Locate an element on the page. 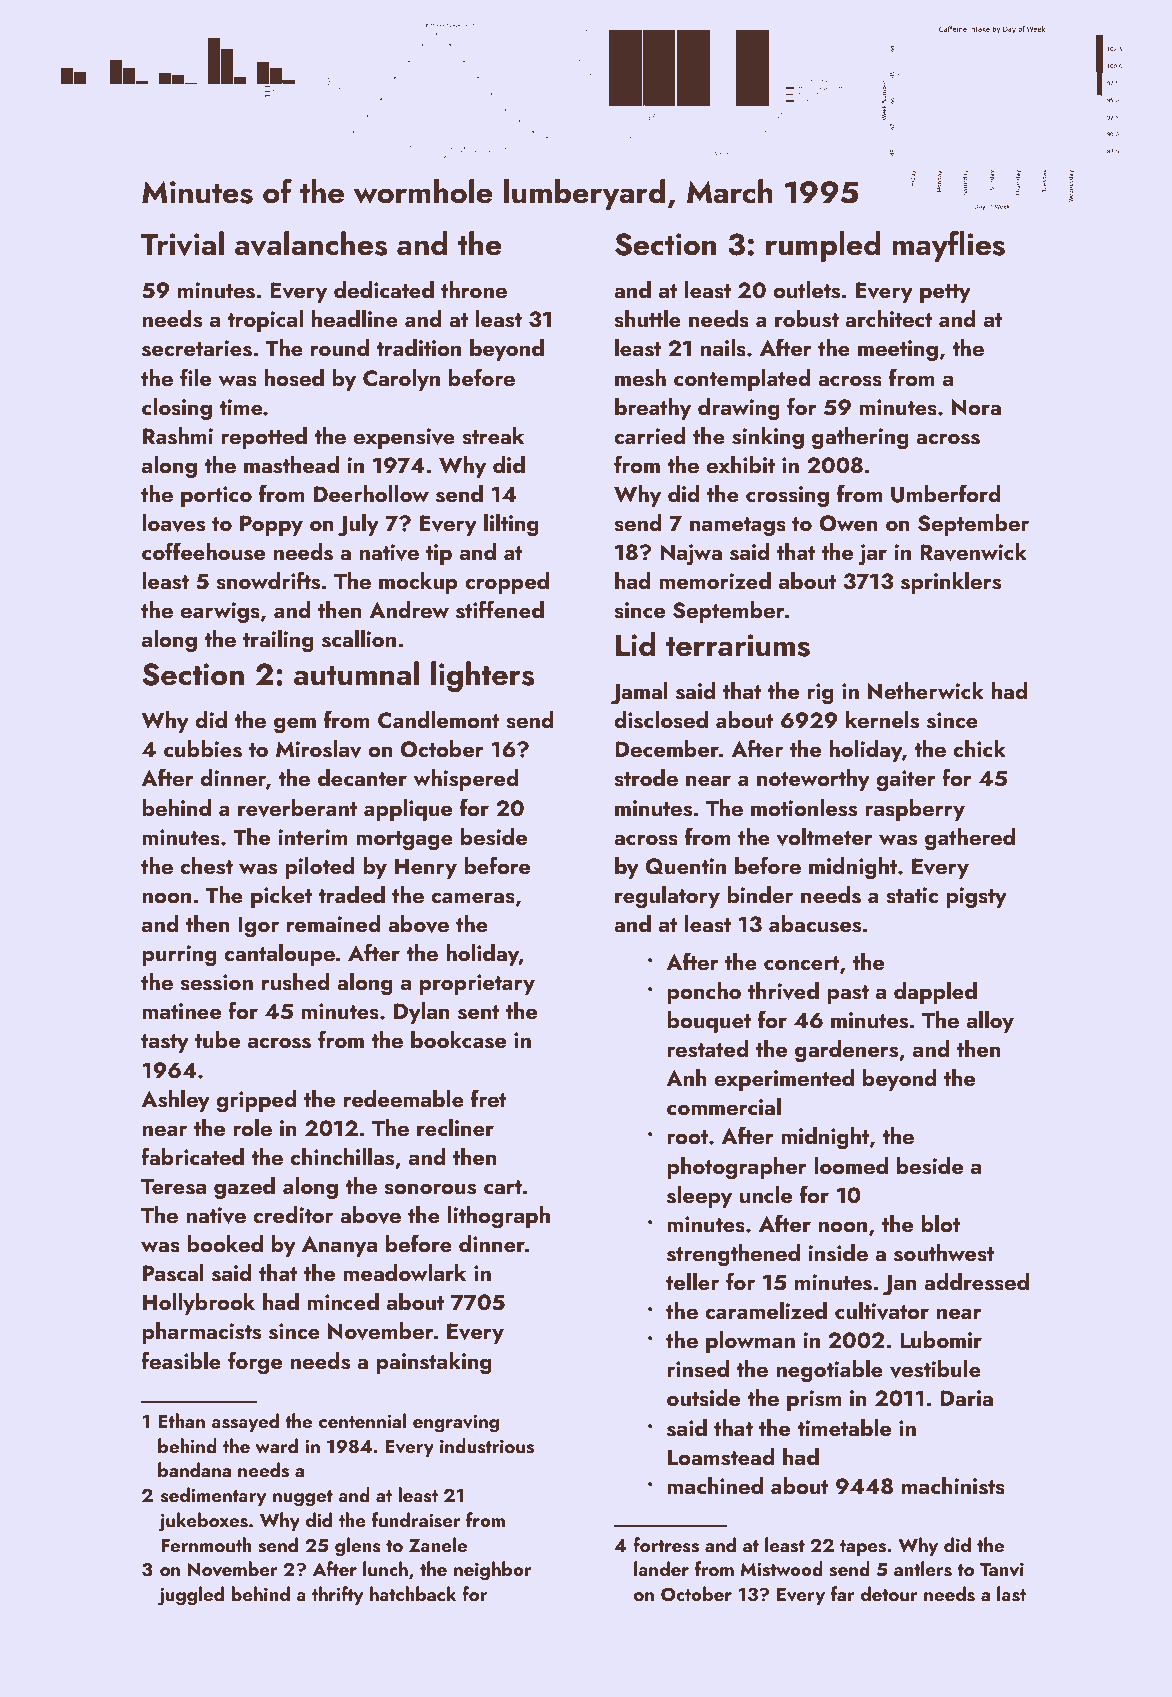 The image size is (1172, 1697). session is located at coordinates (216, 982).
